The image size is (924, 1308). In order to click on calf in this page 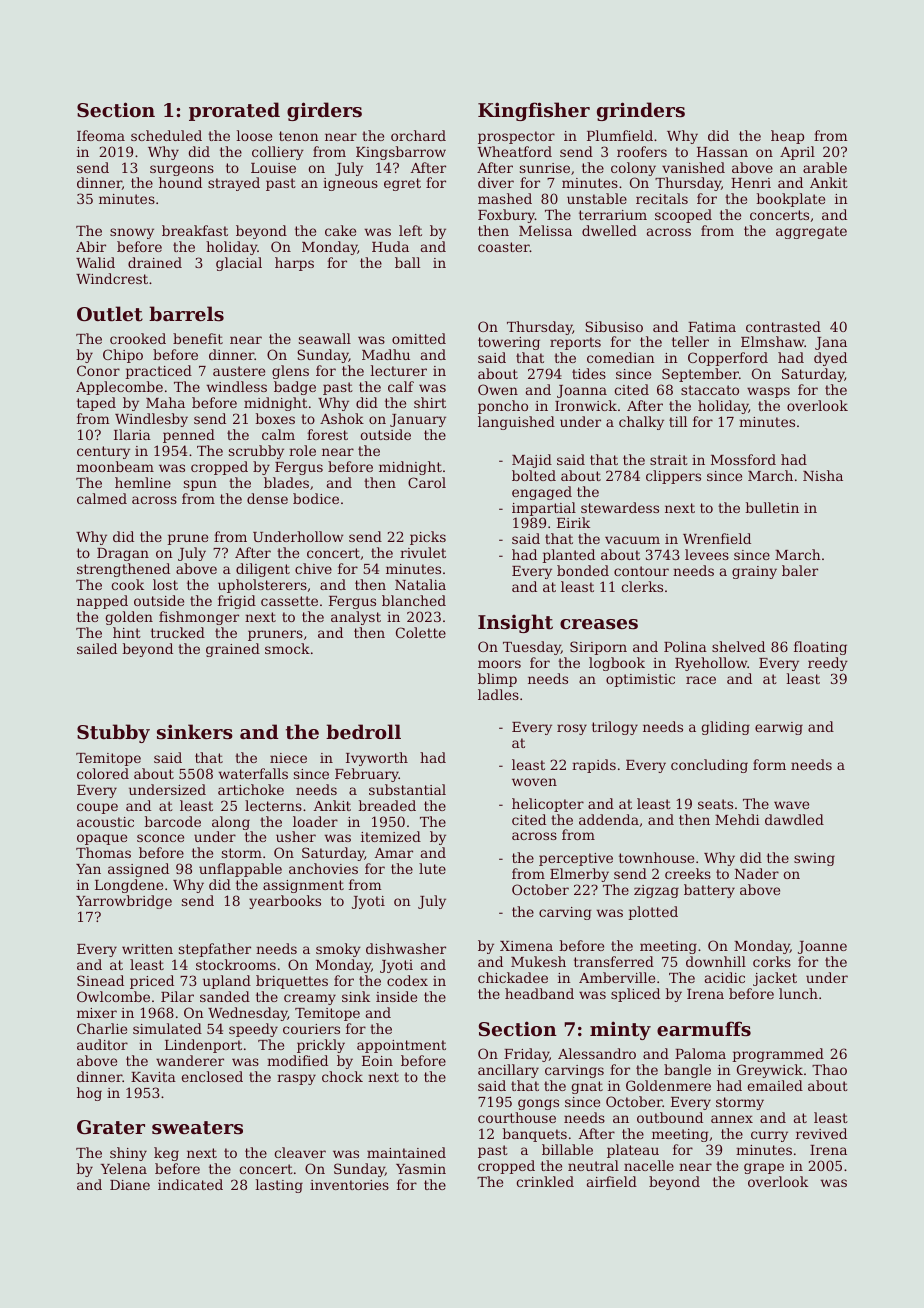, I will do `click(401, 386)`.
